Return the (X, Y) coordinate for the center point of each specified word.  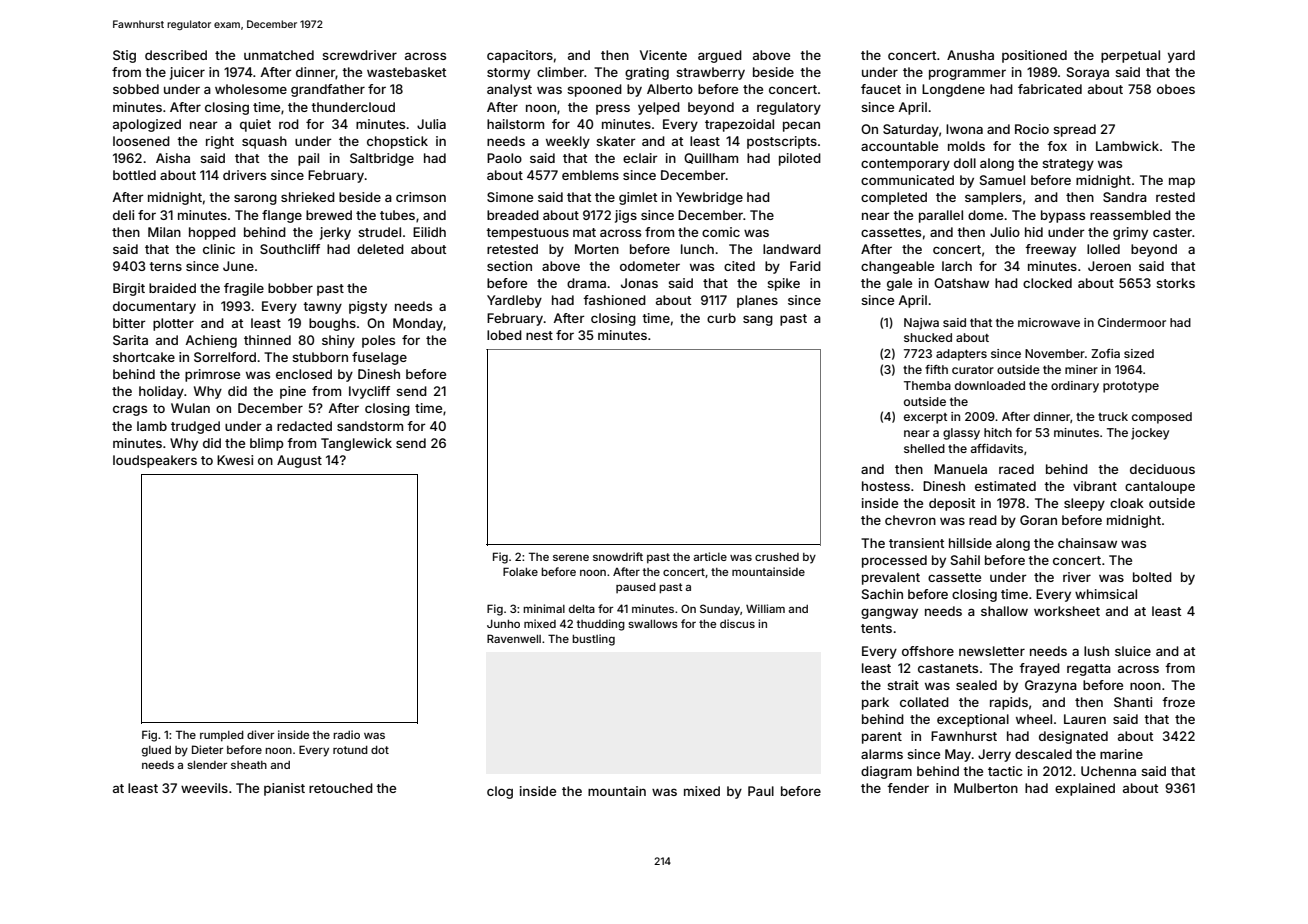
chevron (910, 520)
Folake (520, 571)
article (710, 556)
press (613, 109)
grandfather (328, 90)
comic (721, 232)
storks (1175, 283)
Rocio (1032, 129)
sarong (255, 199)
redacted (304, 426)
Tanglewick (356, 444)
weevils (204, 788)
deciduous (1162, 469)
